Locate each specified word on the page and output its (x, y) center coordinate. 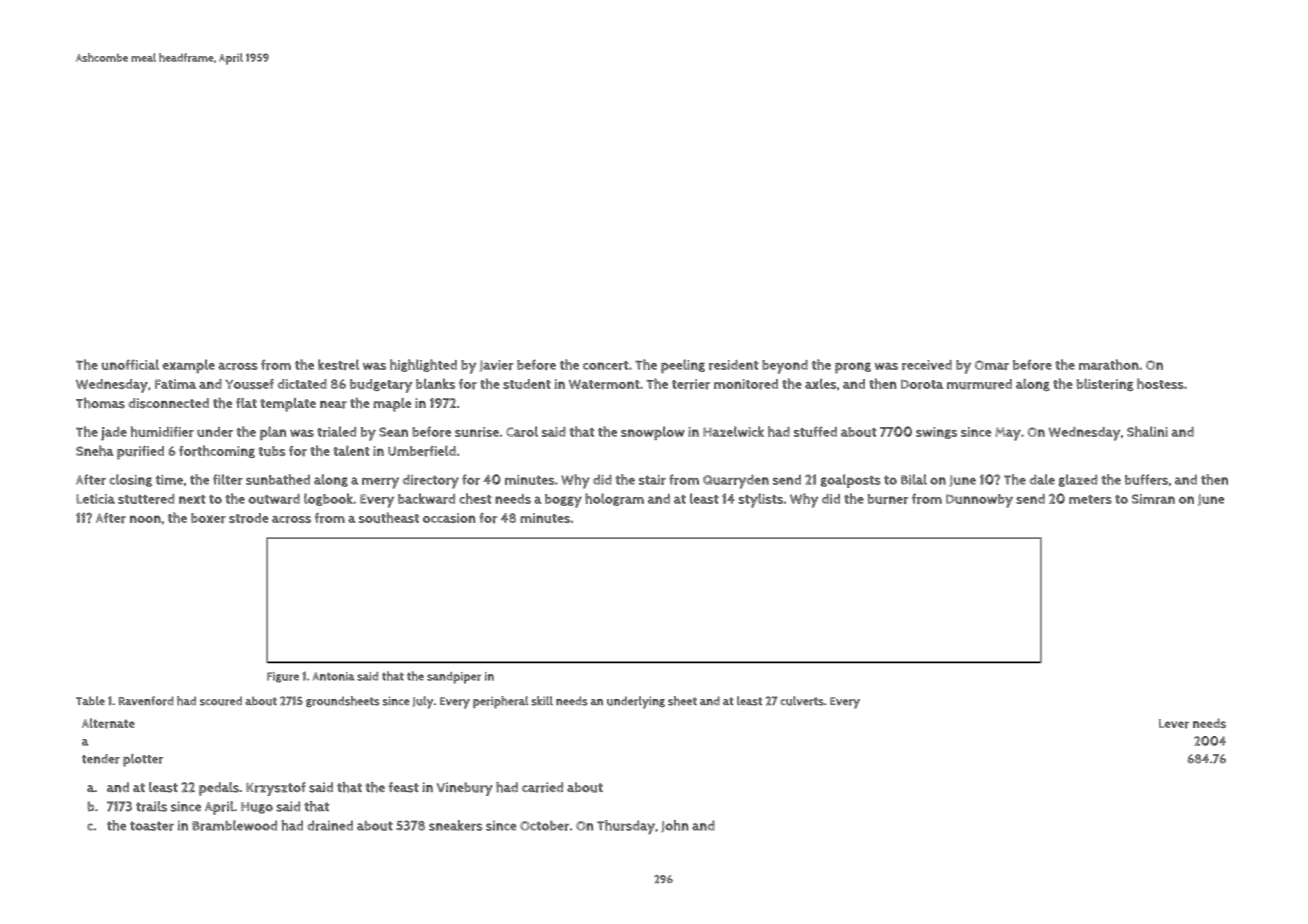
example (188, 366)
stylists (760, 500)
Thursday (626, 827)
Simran (1153, 499)
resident (734, 365)
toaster (152, 826)
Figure (283, 677)
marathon (1109, 364)
